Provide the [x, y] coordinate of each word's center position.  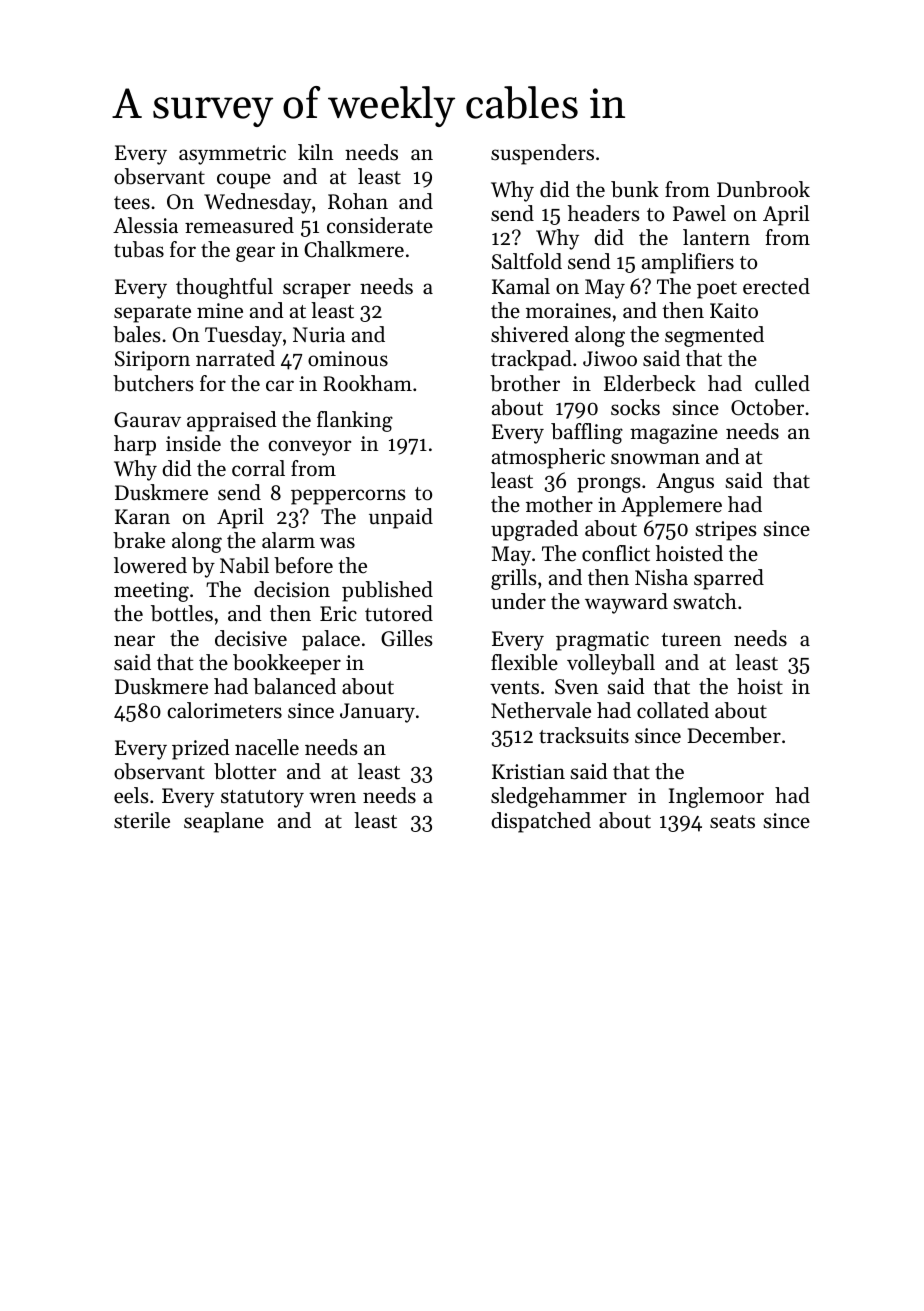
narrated [235, 358]
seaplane [224, 822]
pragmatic [602, 641]
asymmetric [232, 155]
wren [332, 798]
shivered [530, 334]
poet [717, 290]
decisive [251, 638]
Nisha [661, 577]
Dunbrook [763, 189]
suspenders [542, 154]
